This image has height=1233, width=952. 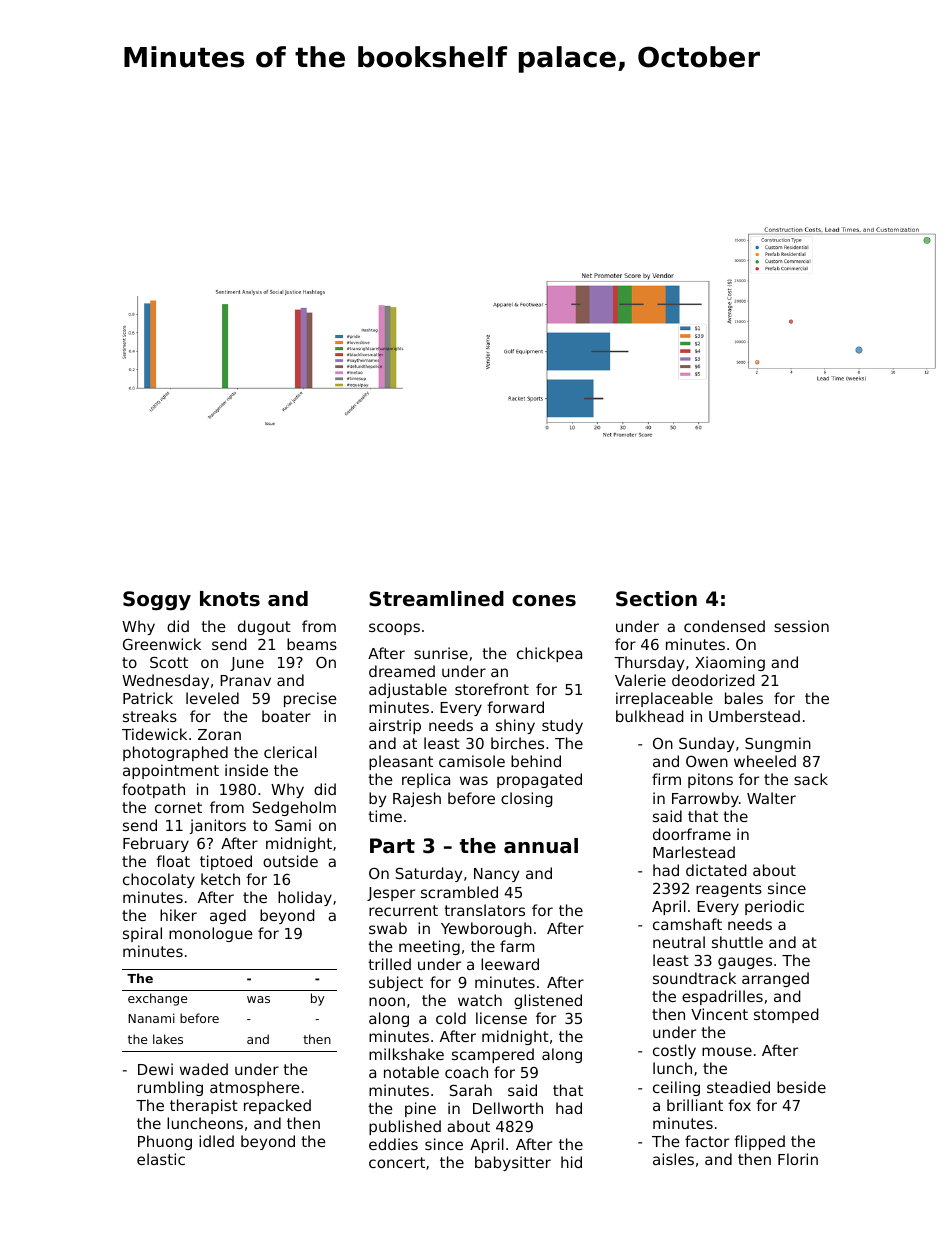 I want to click on exchange, so click(x=157, y=999).
